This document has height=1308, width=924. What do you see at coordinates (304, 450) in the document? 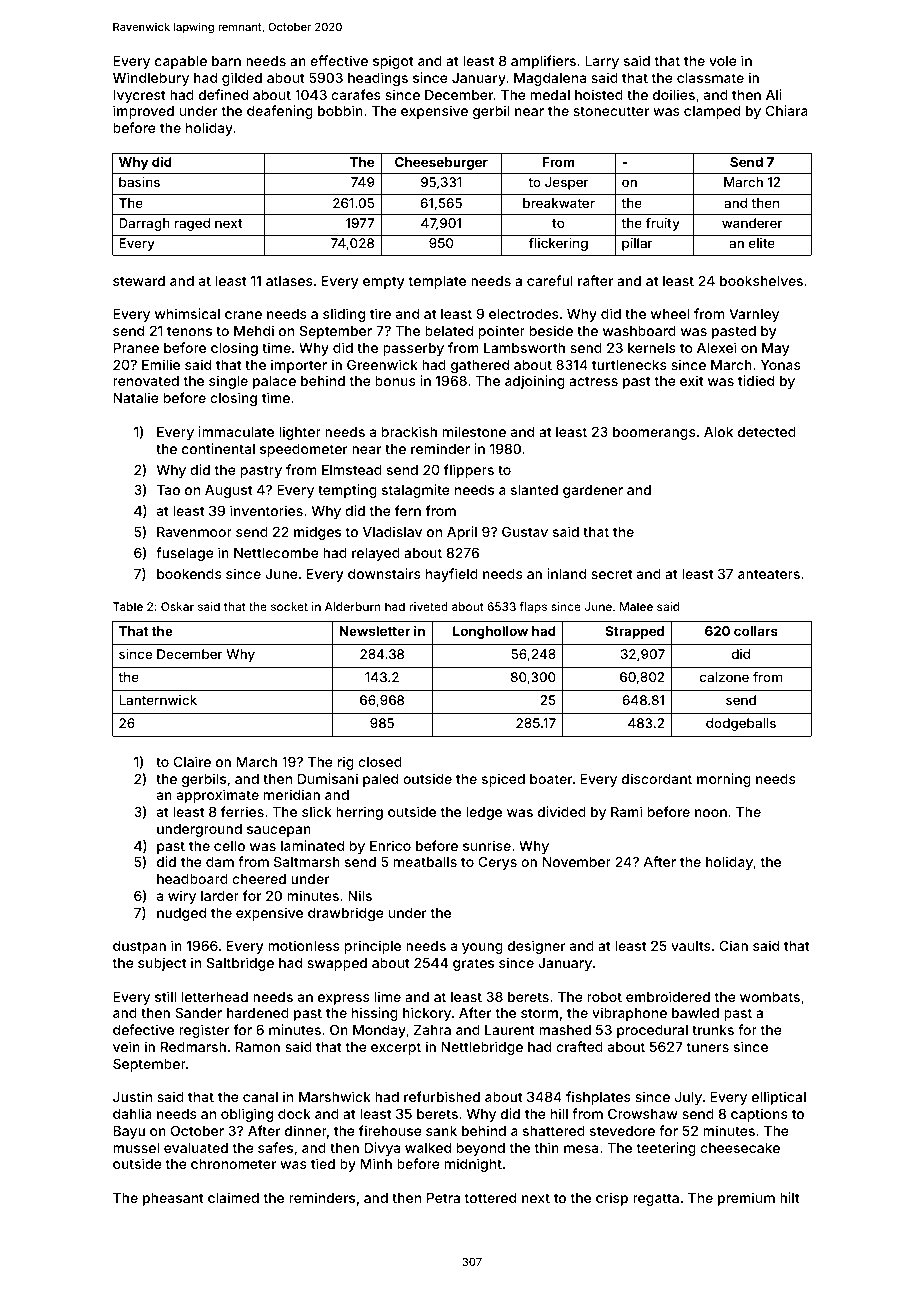
I see `speedometer` at bounding box center [304, 450].
